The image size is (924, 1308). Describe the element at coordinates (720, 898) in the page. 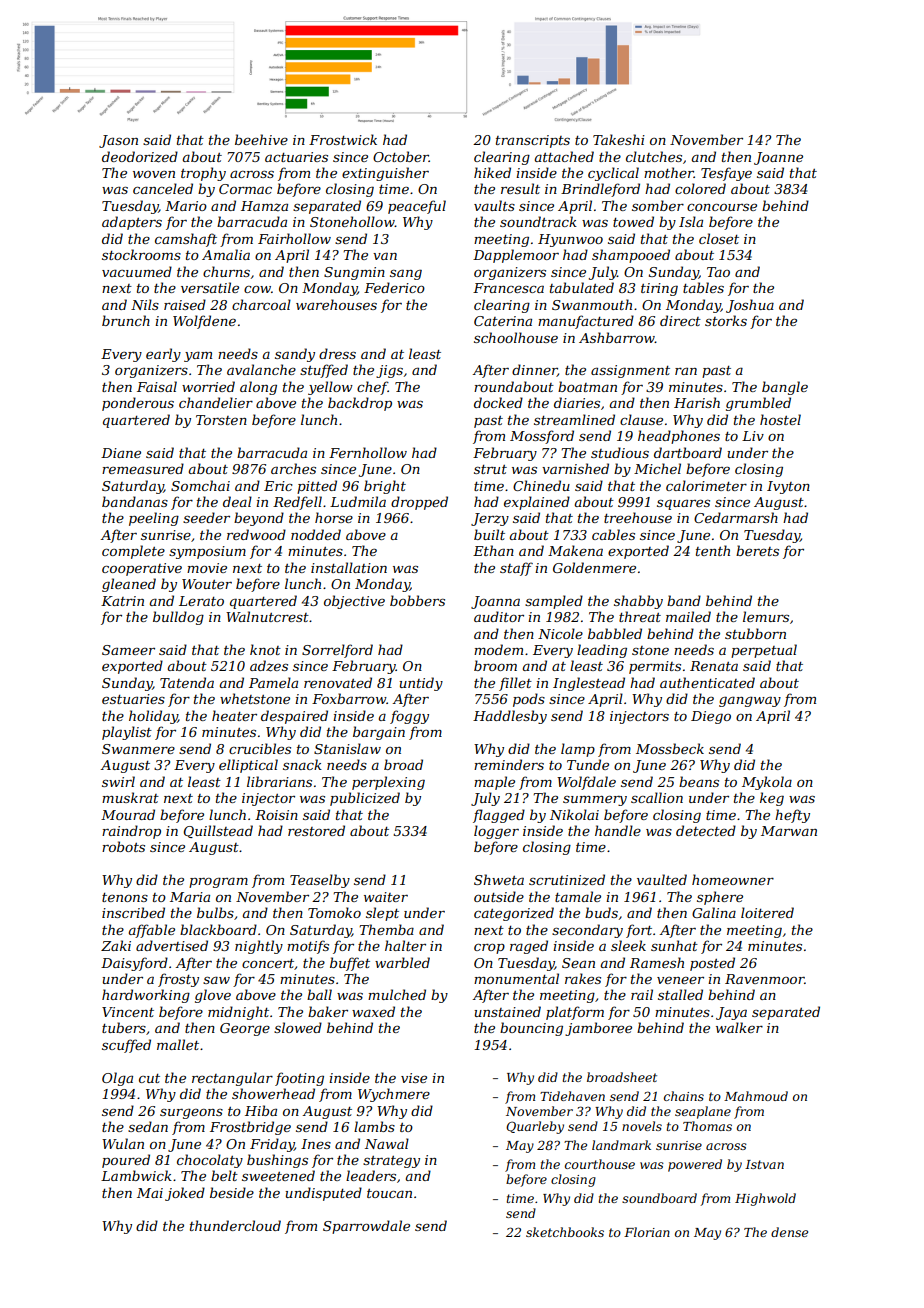

I see `sphere` at that location.
